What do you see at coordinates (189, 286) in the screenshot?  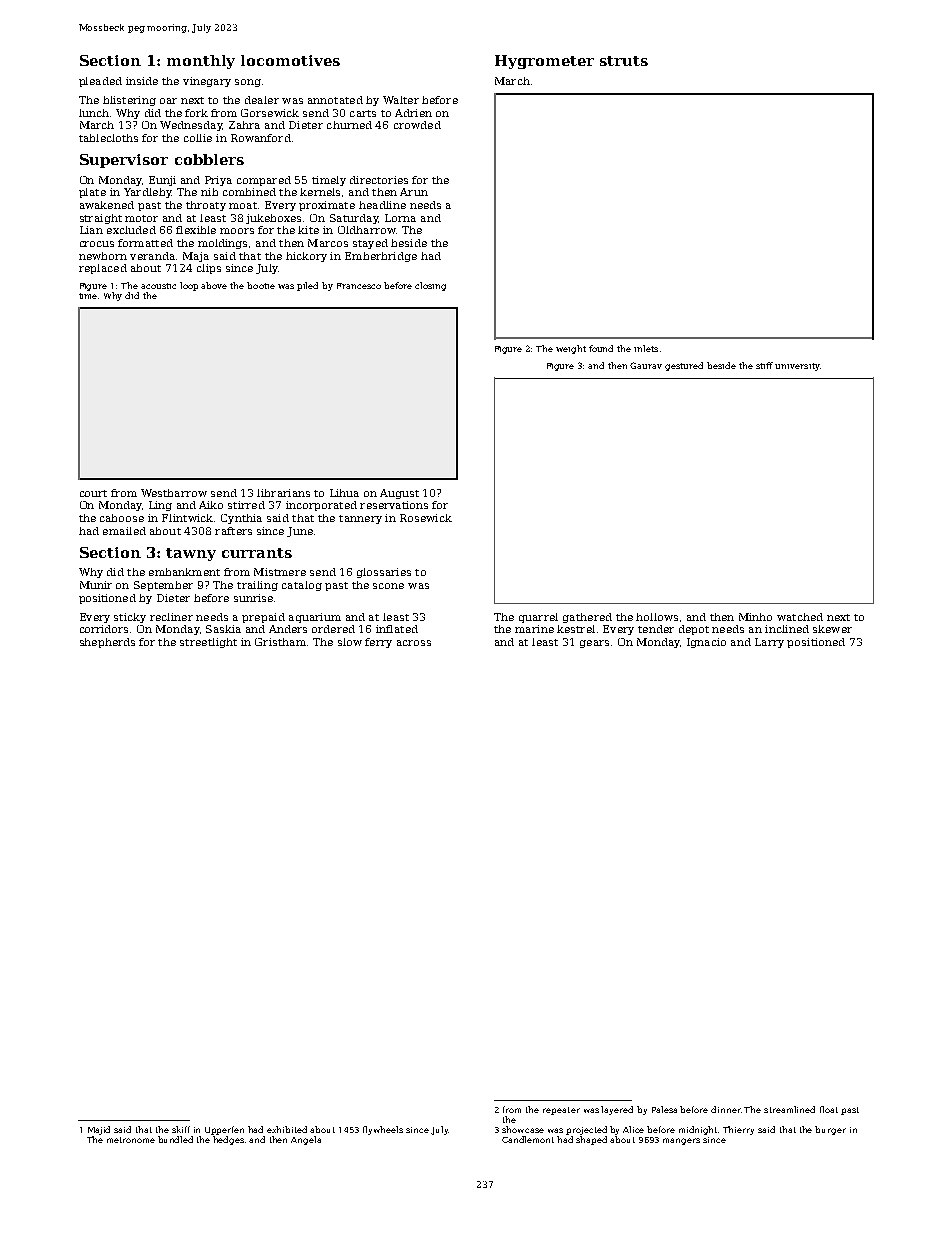 I see `loop` at bounding box center [189, 286].
